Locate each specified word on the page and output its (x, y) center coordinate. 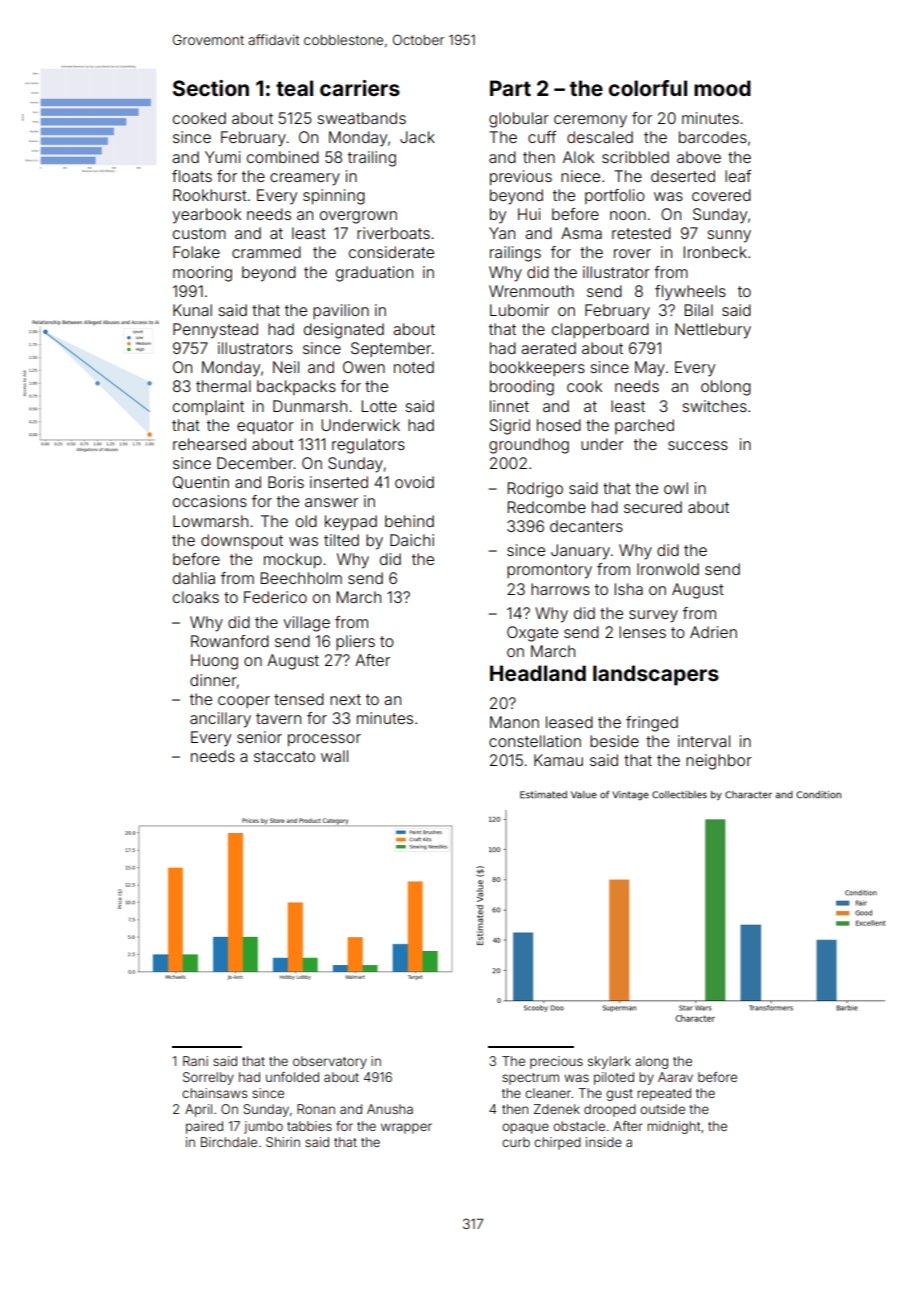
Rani (195, 1061)
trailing (372, 159)
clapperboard (600, 330)
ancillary (220, 720)
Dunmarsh (310, 406)
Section (211, 88)
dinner (213, 680)
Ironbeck (715, 252)
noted (414, 367)
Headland (538, 673)
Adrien (713, 632)
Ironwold (668, 569)
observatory (330, 1062)
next (345, 699)
